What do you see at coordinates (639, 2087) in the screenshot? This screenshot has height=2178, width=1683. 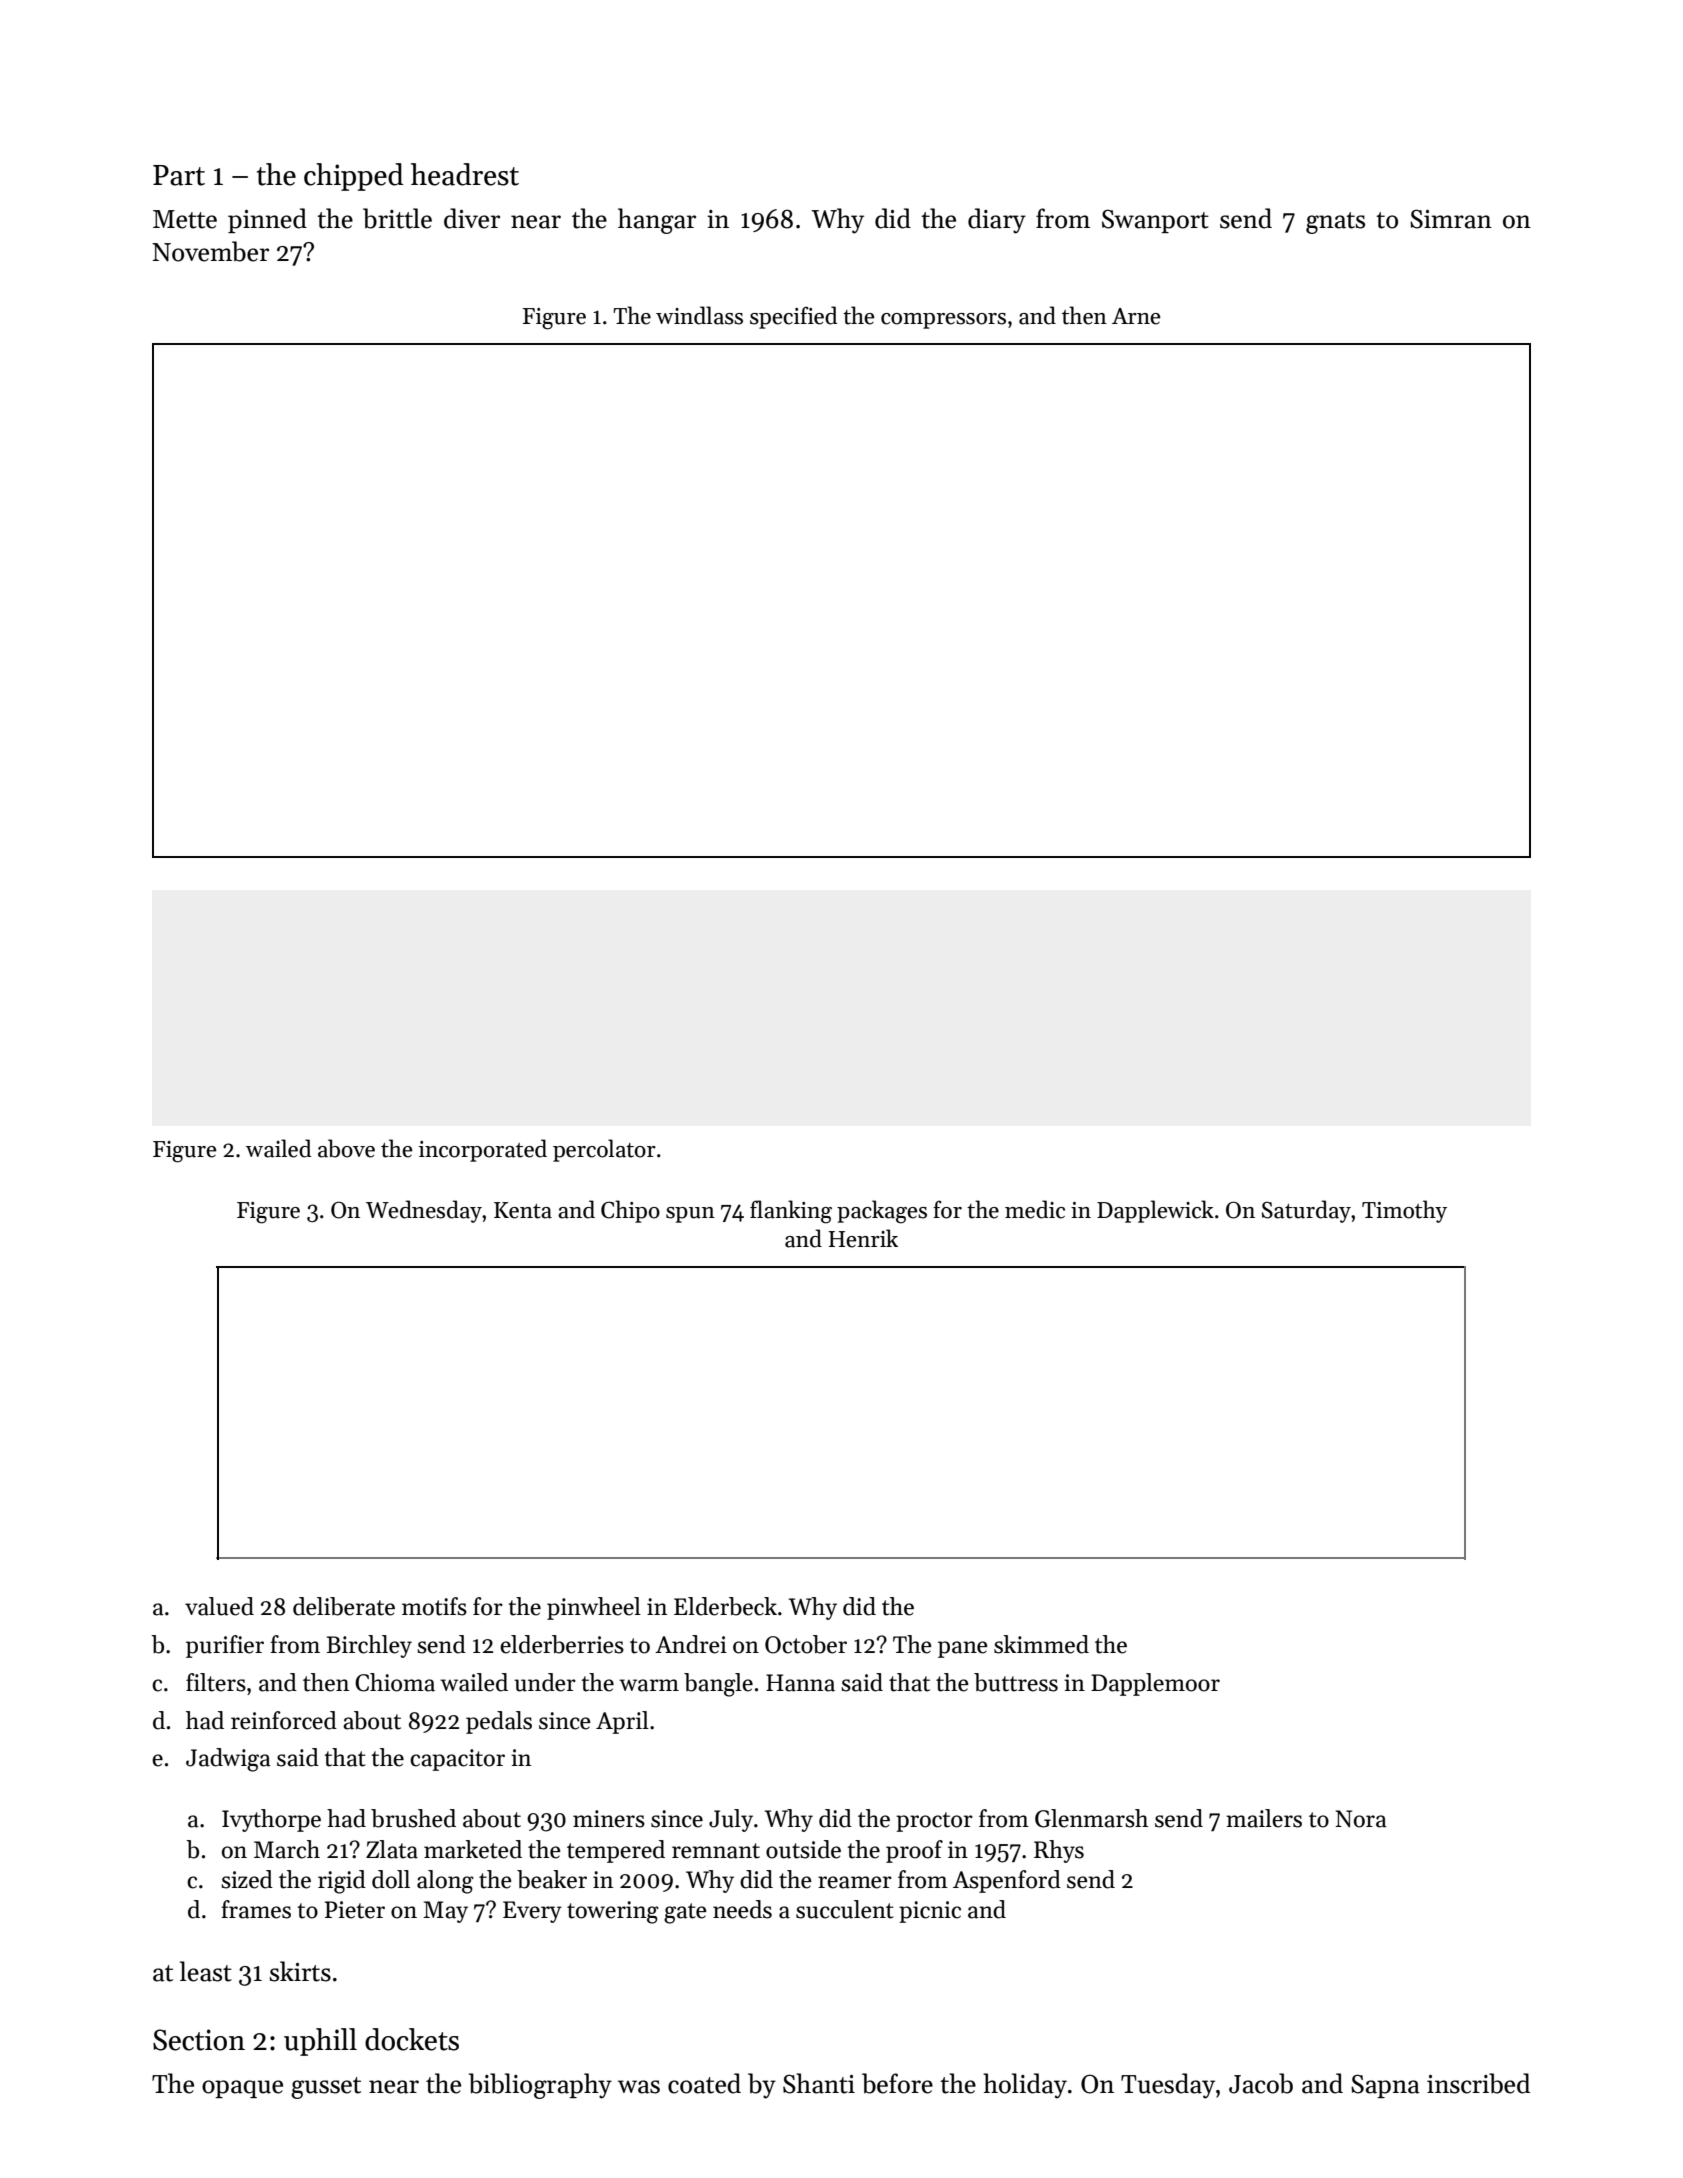 I see `was` at bounding box center [639, 2087].
